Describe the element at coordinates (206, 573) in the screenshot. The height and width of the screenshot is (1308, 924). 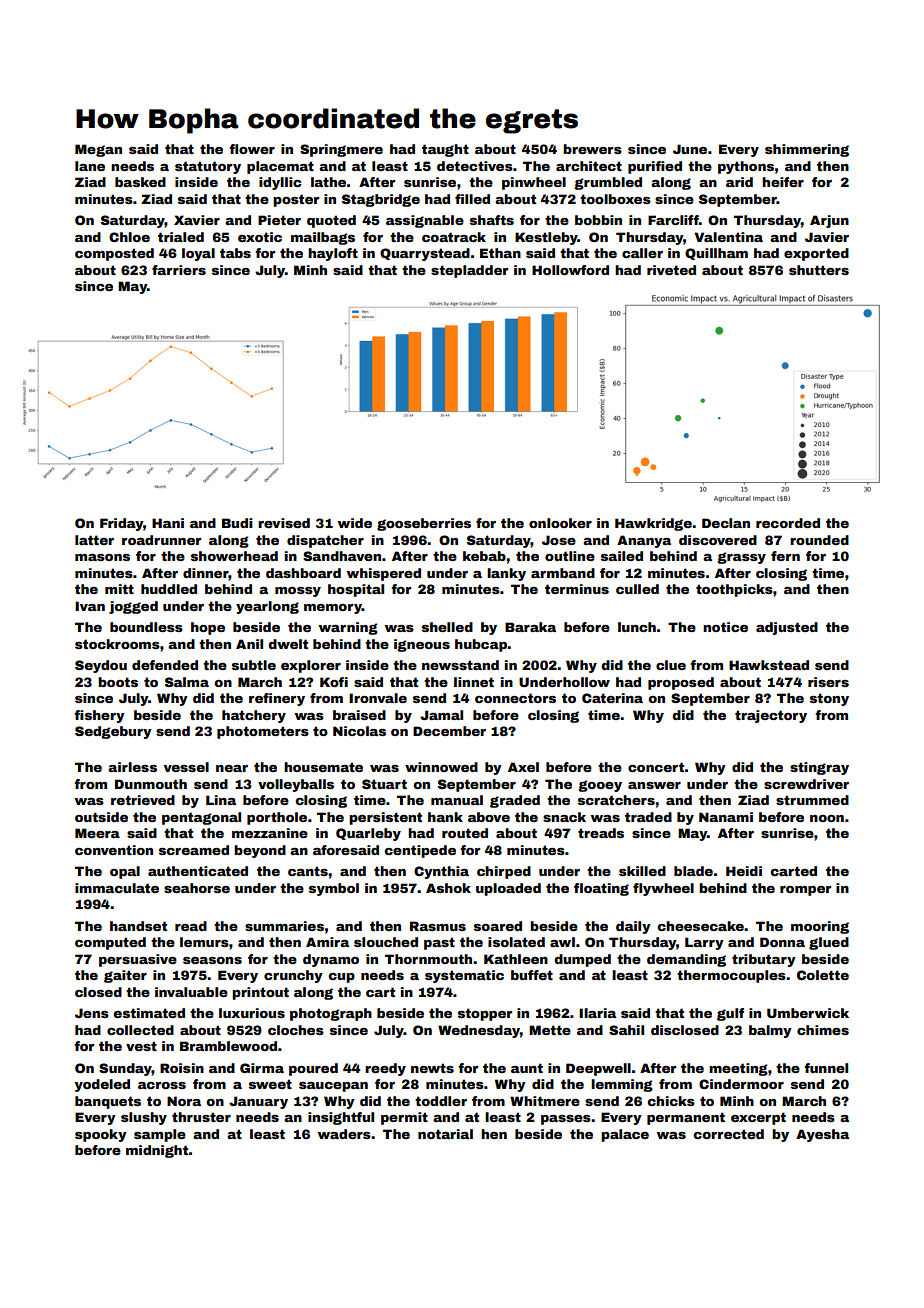
I see `dinner` at that location.
